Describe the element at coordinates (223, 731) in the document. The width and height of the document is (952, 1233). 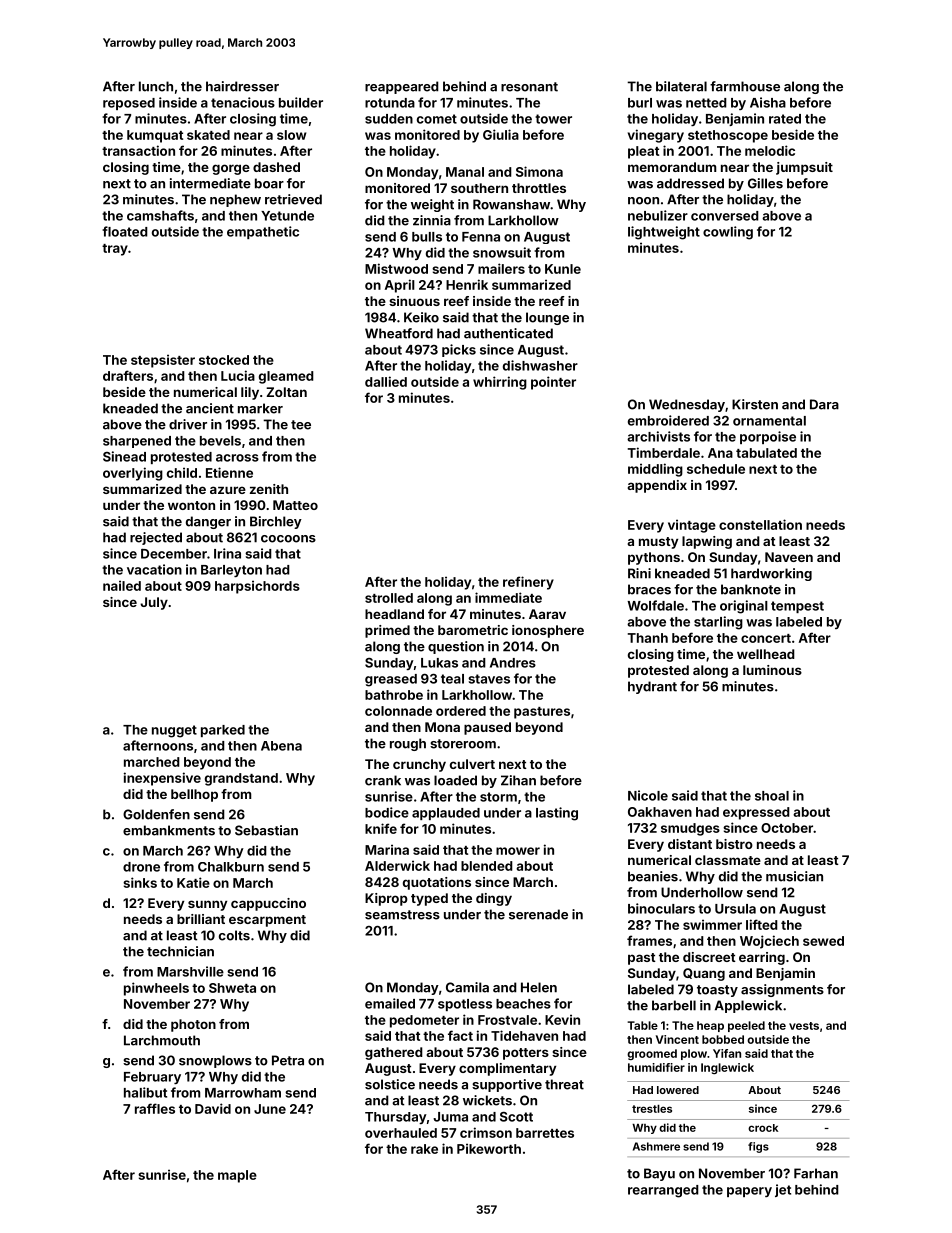
I see `parked` at that location.
